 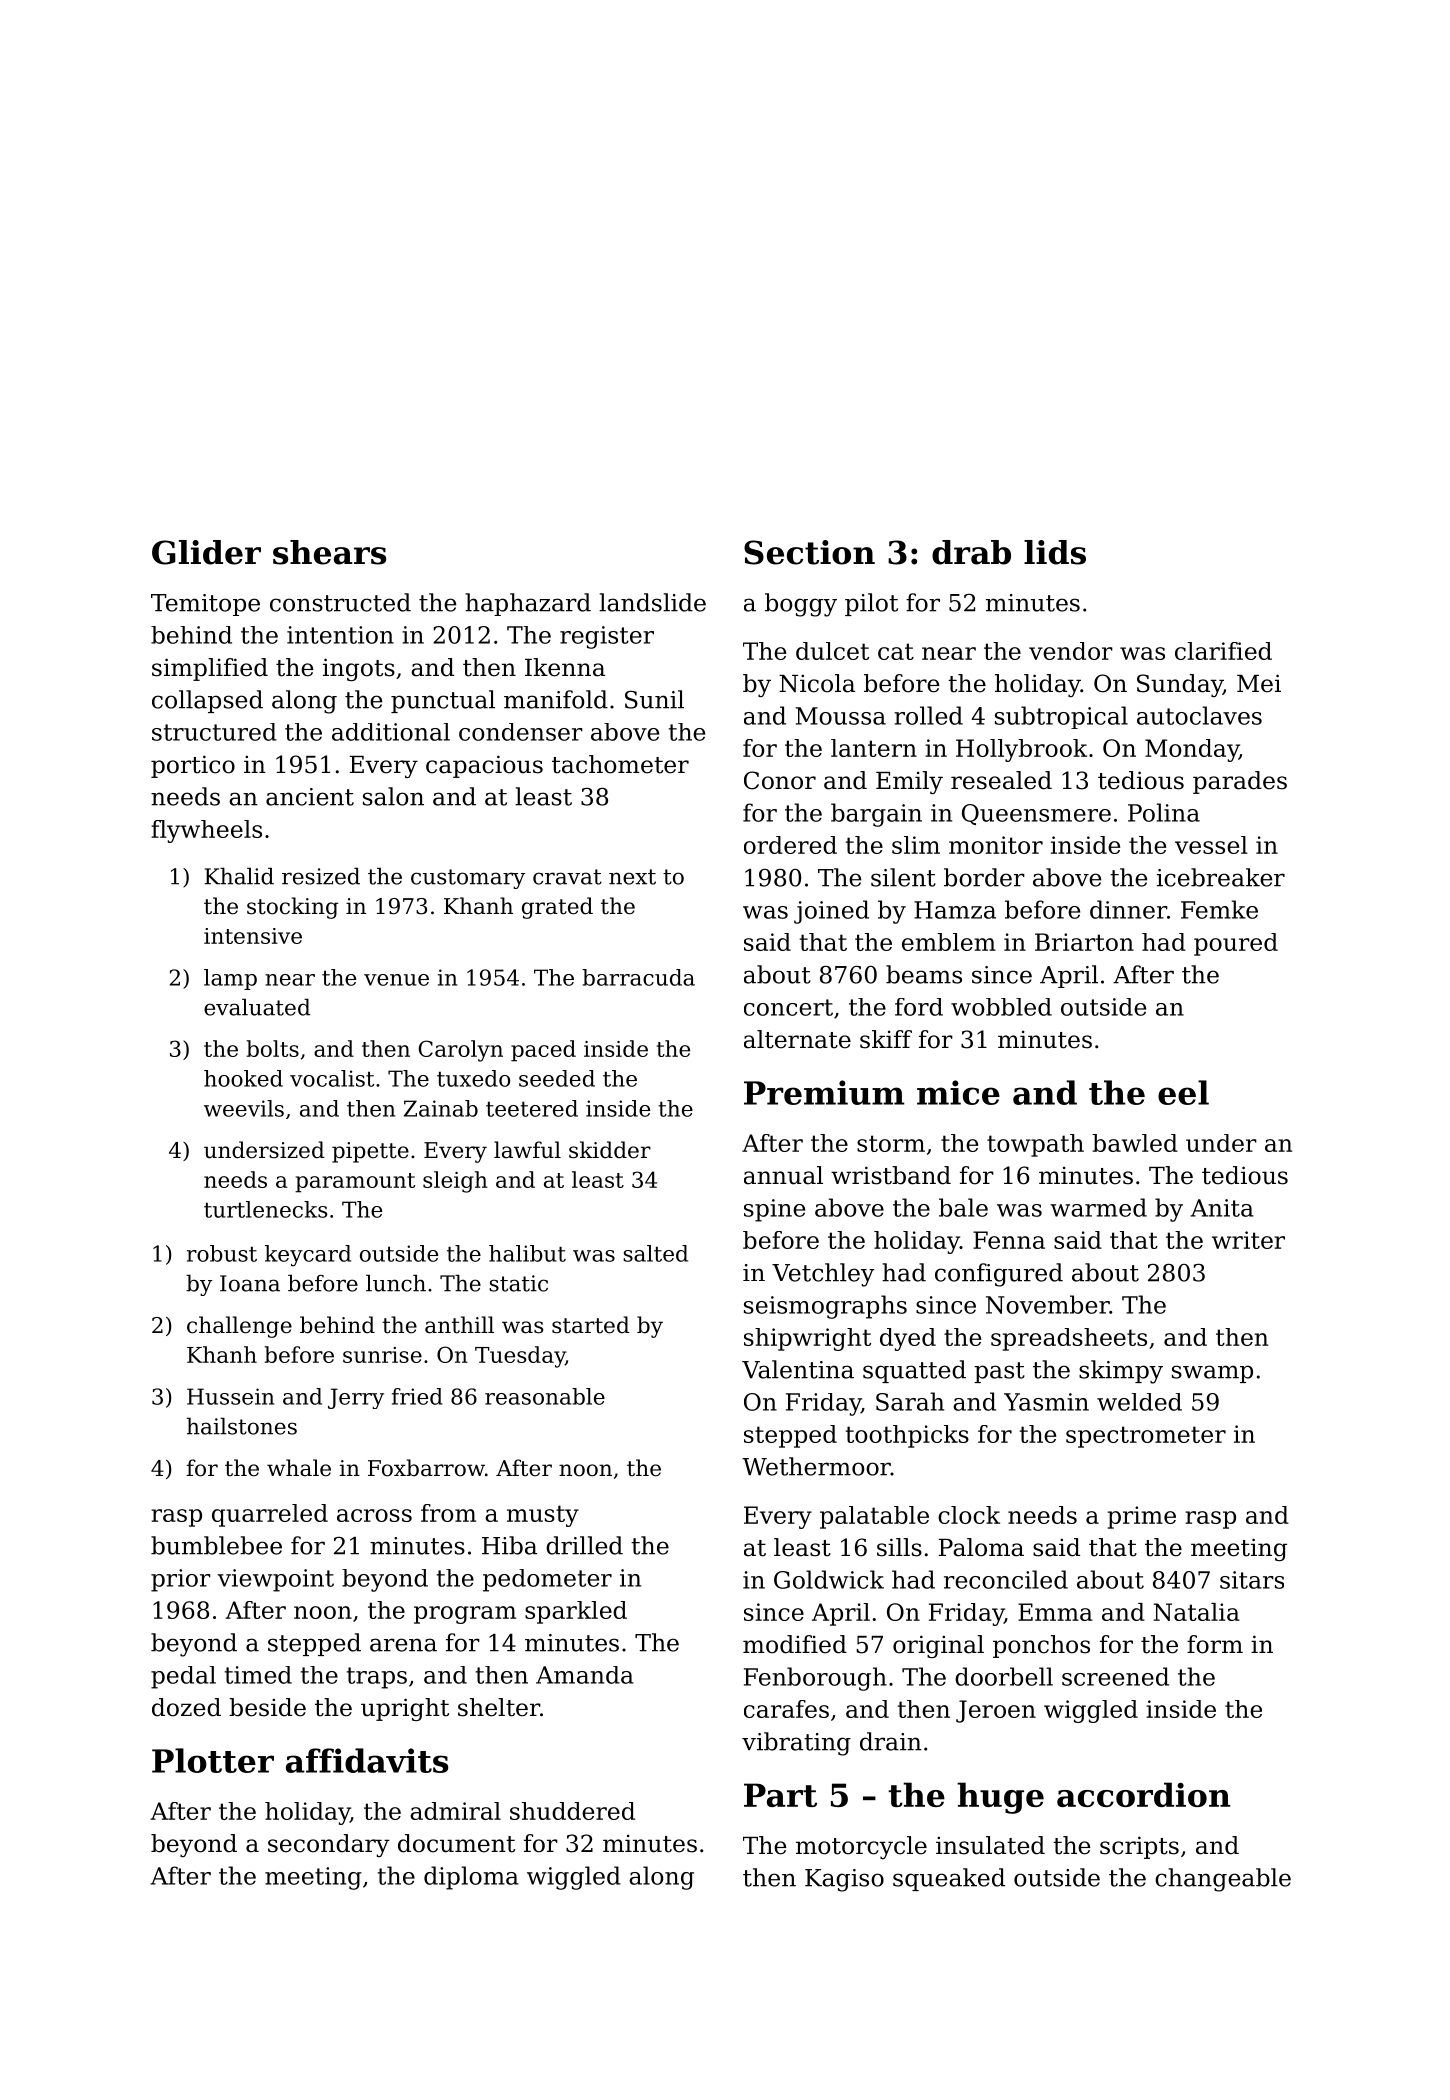 What do you see at coordinates (213, 1760) in the screenshot?
I see `Plotter` at bounding box center [213, 1760].
